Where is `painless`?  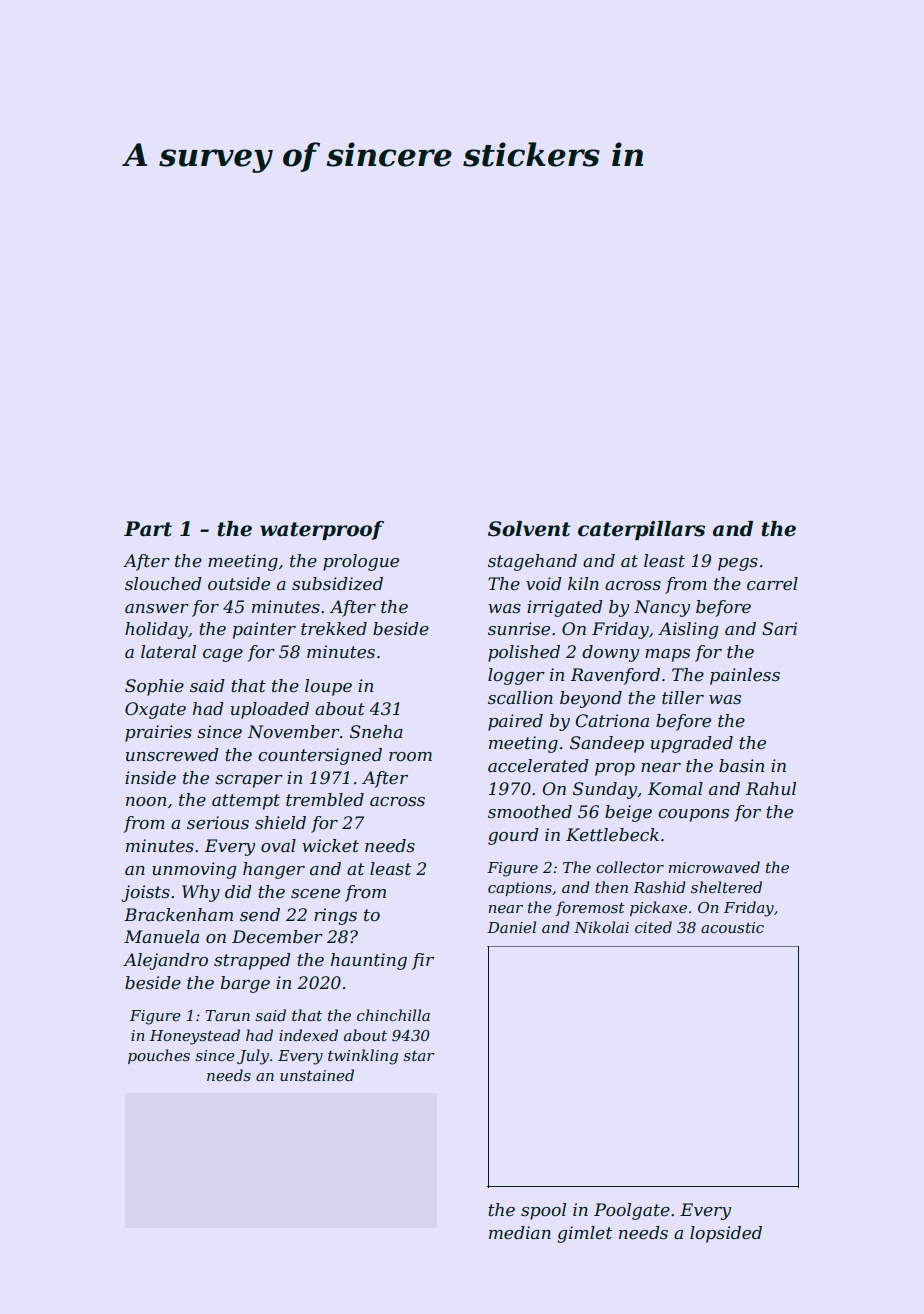
painless is located at coordinates (745, 676).
